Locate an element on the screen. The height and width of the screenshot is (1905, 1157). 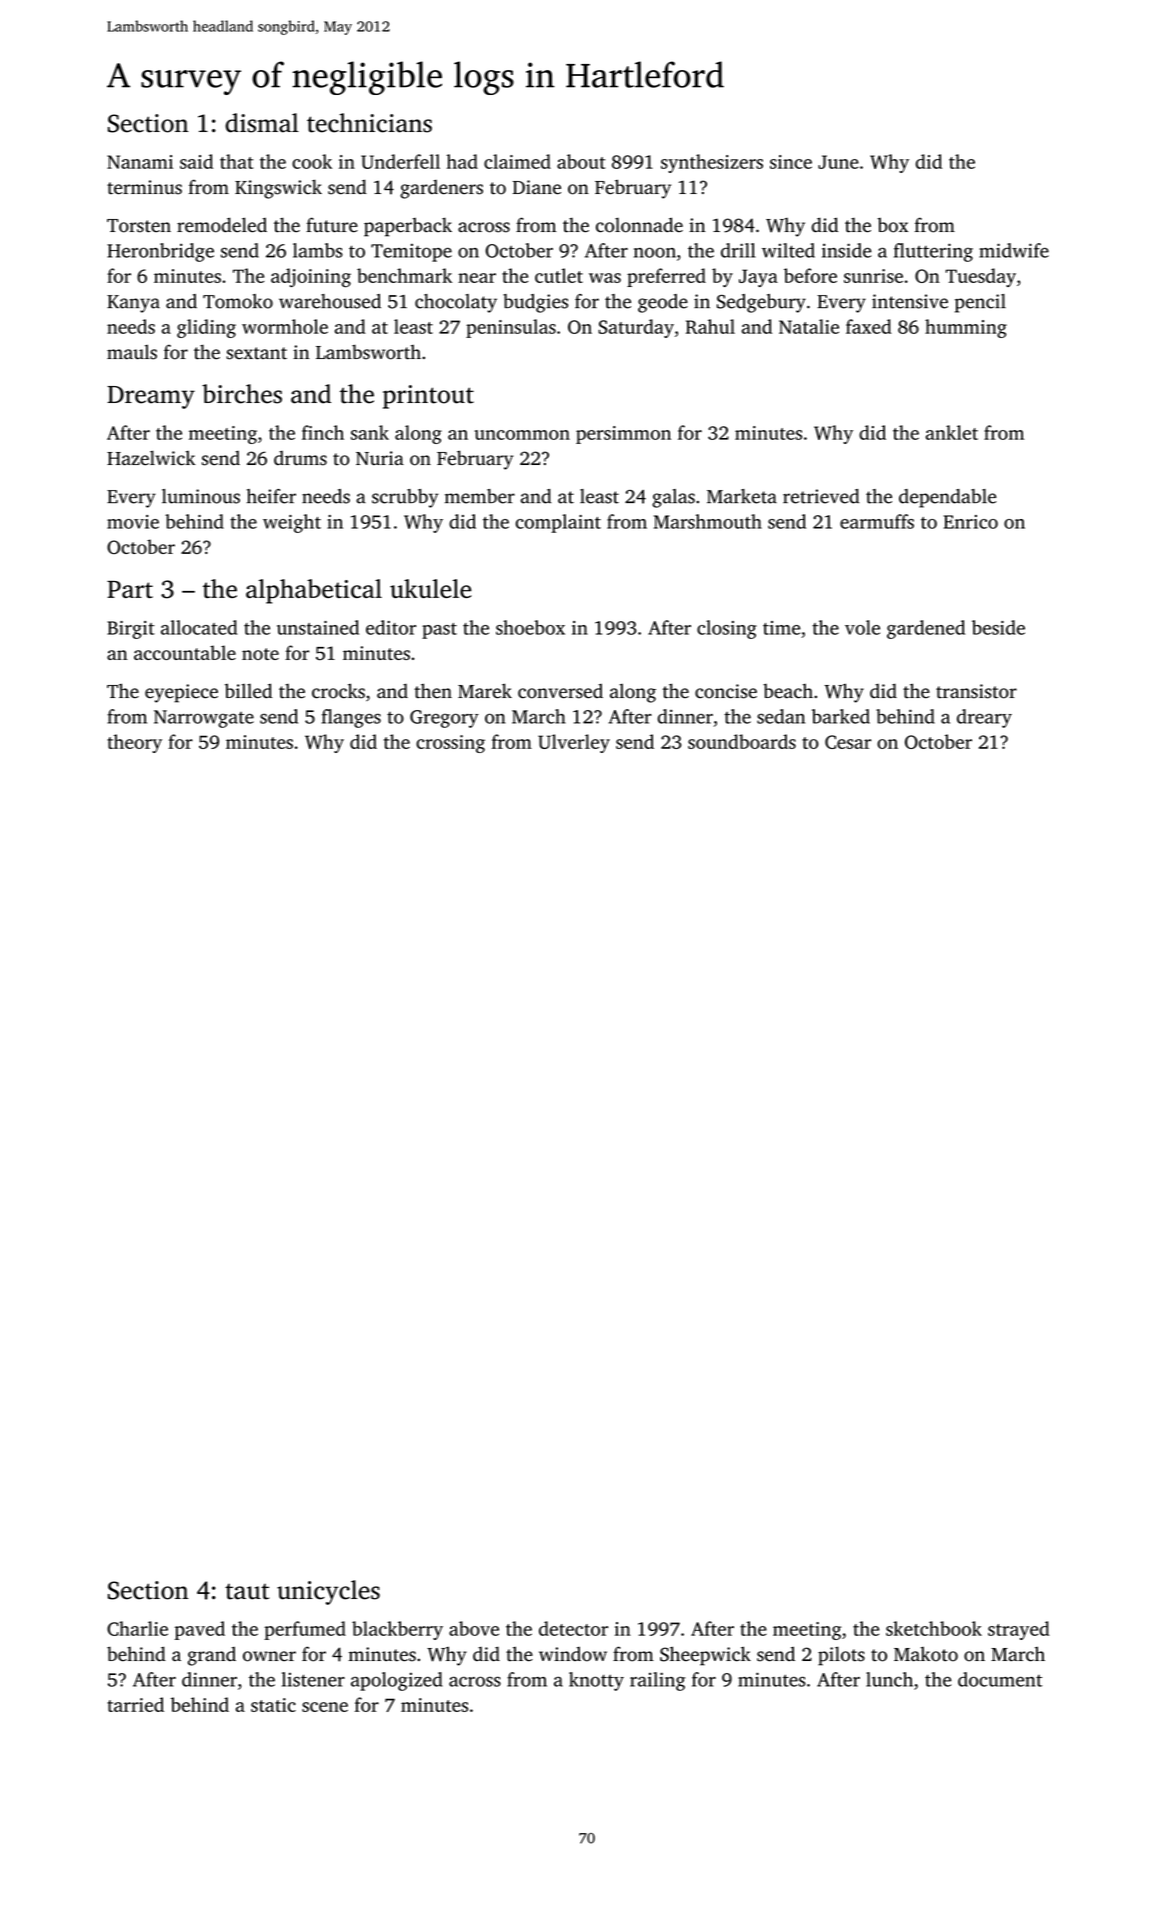
taut is located at coordinates (247, 1592).
